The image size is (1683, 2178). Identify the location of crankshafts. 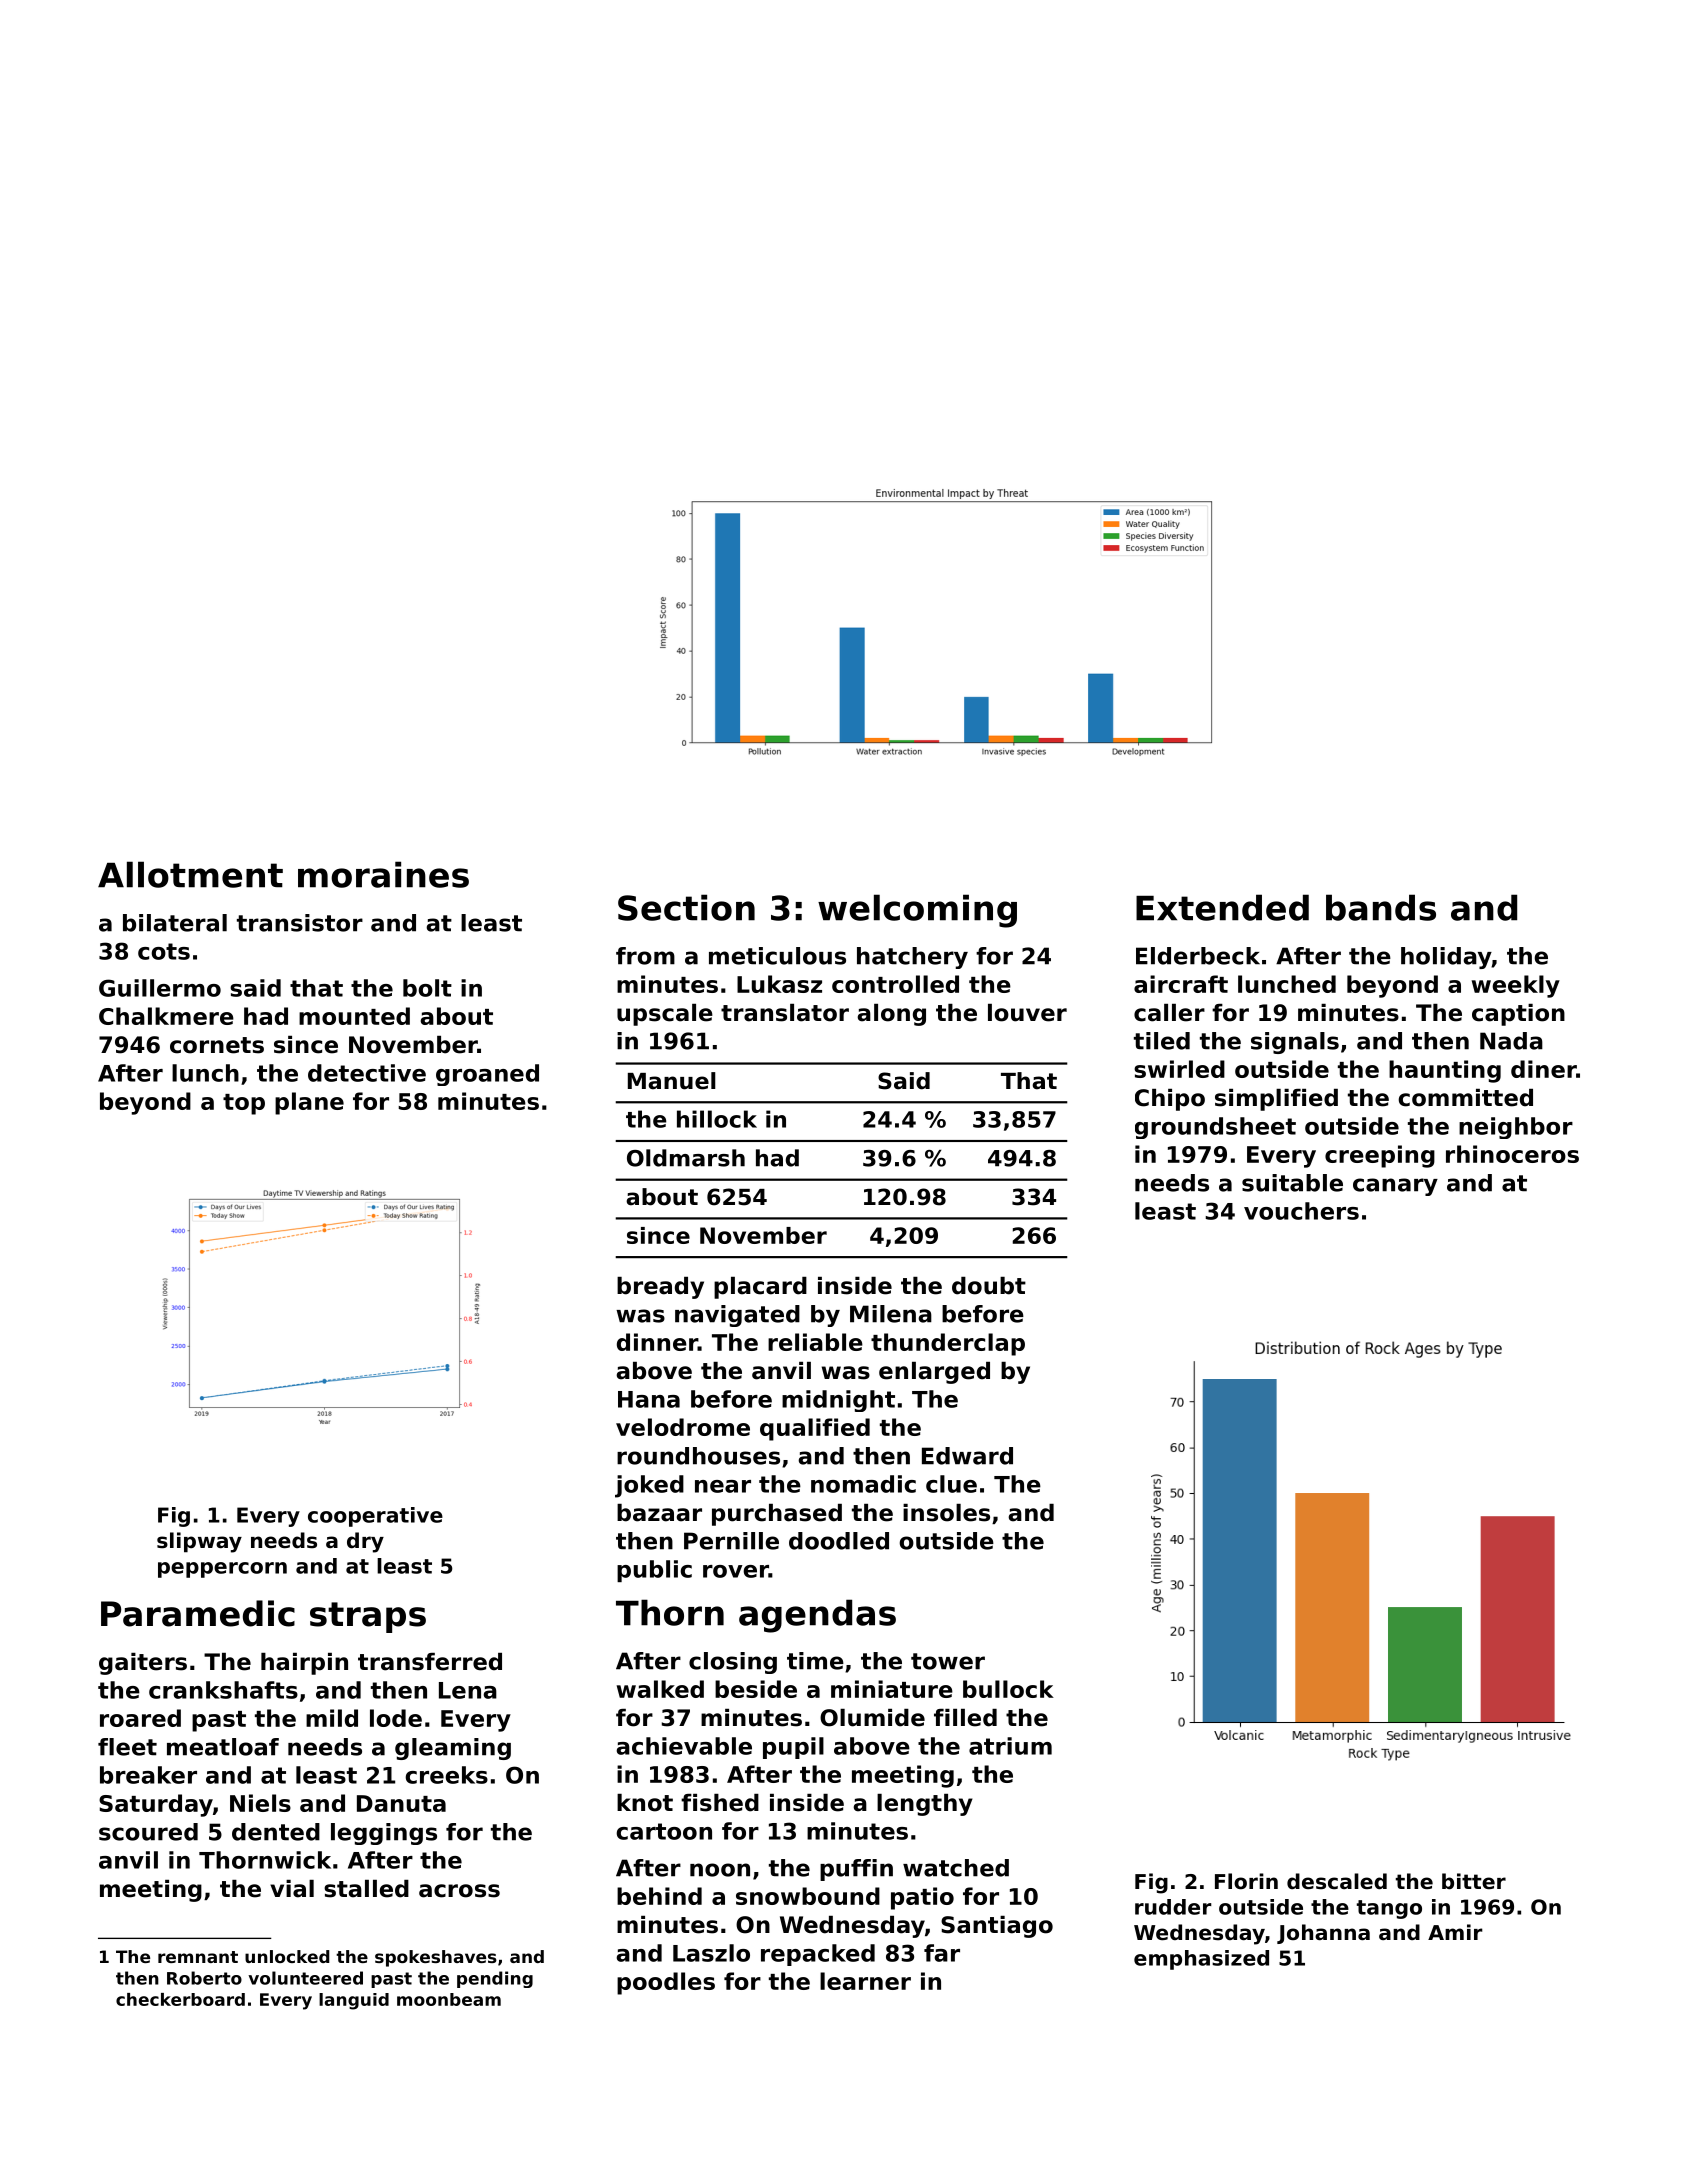
(223, 1690).
